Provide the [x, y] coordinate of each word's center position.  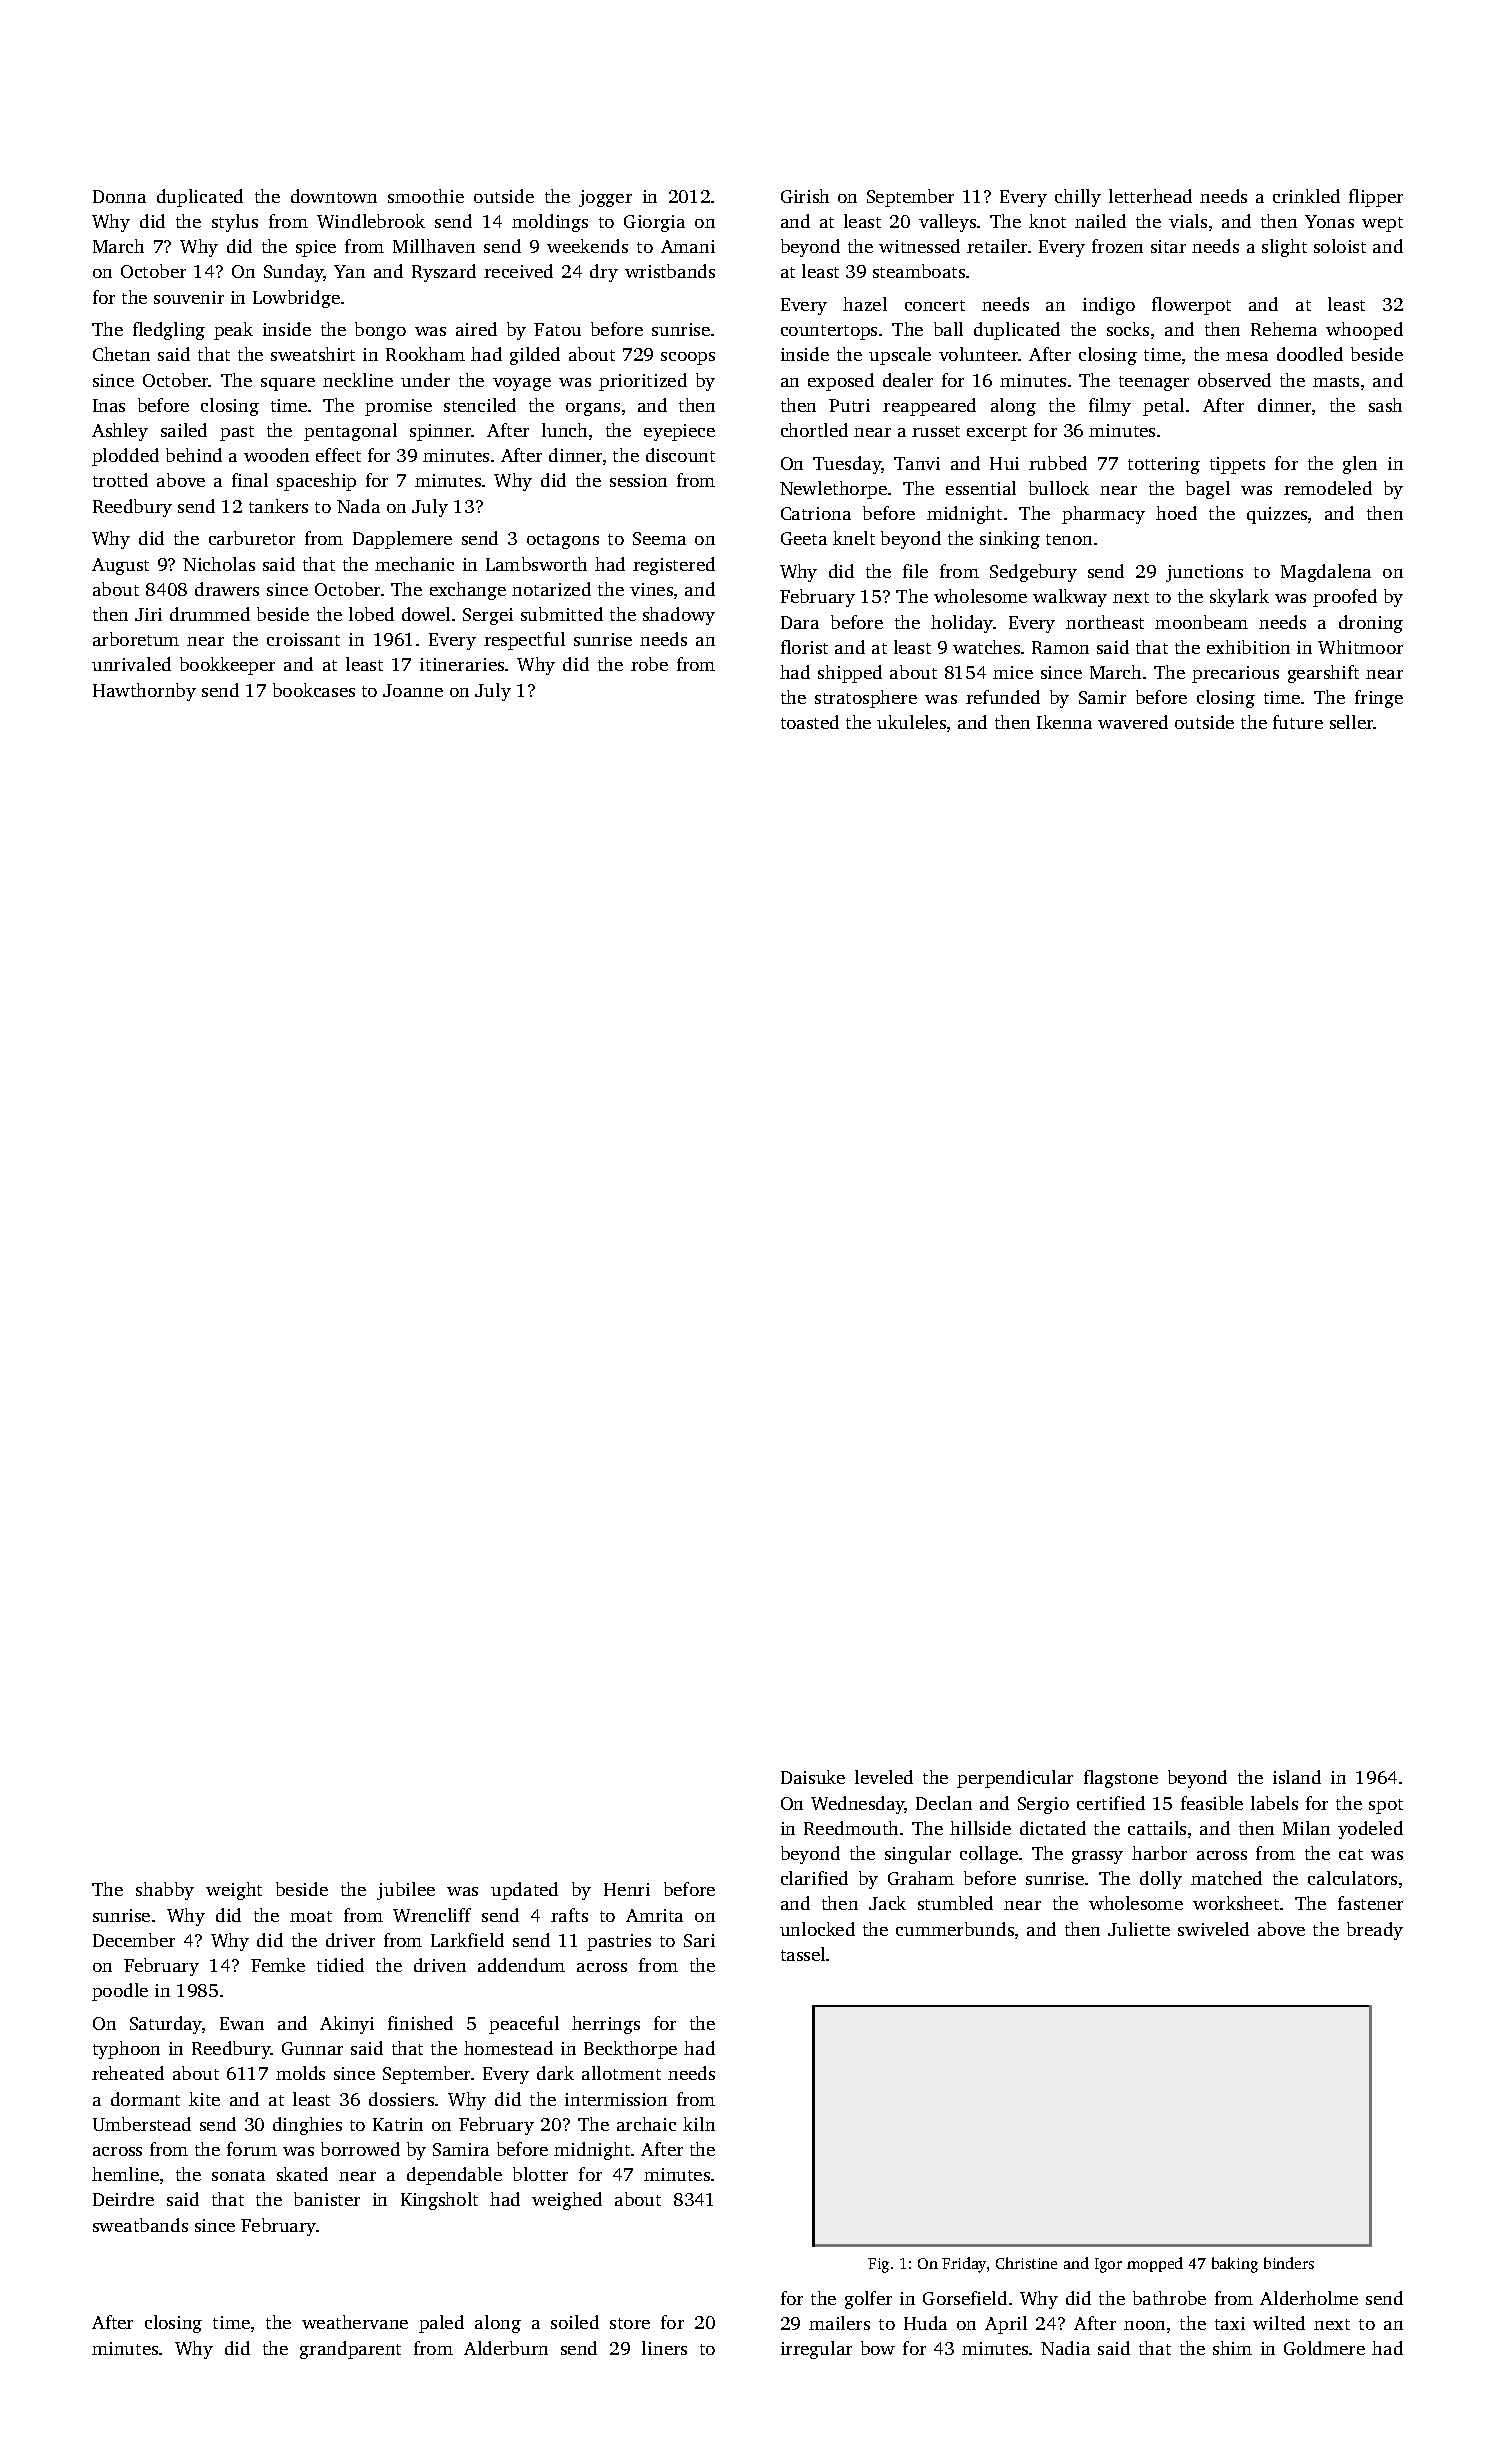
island [1297, 1777]
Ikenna [1064, 722]
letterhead [1150, 196]
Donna [119, 196]
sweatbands [140, 2225]
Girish [805, 196]
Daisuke [813, 1777]
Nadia [1065, 2348]
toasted [810, 722]
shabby [165, 1891]
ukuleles [911, 722]
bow [878, 2348]
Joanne [413, 690]
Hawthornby [144, 692]
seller [1352, 722]
